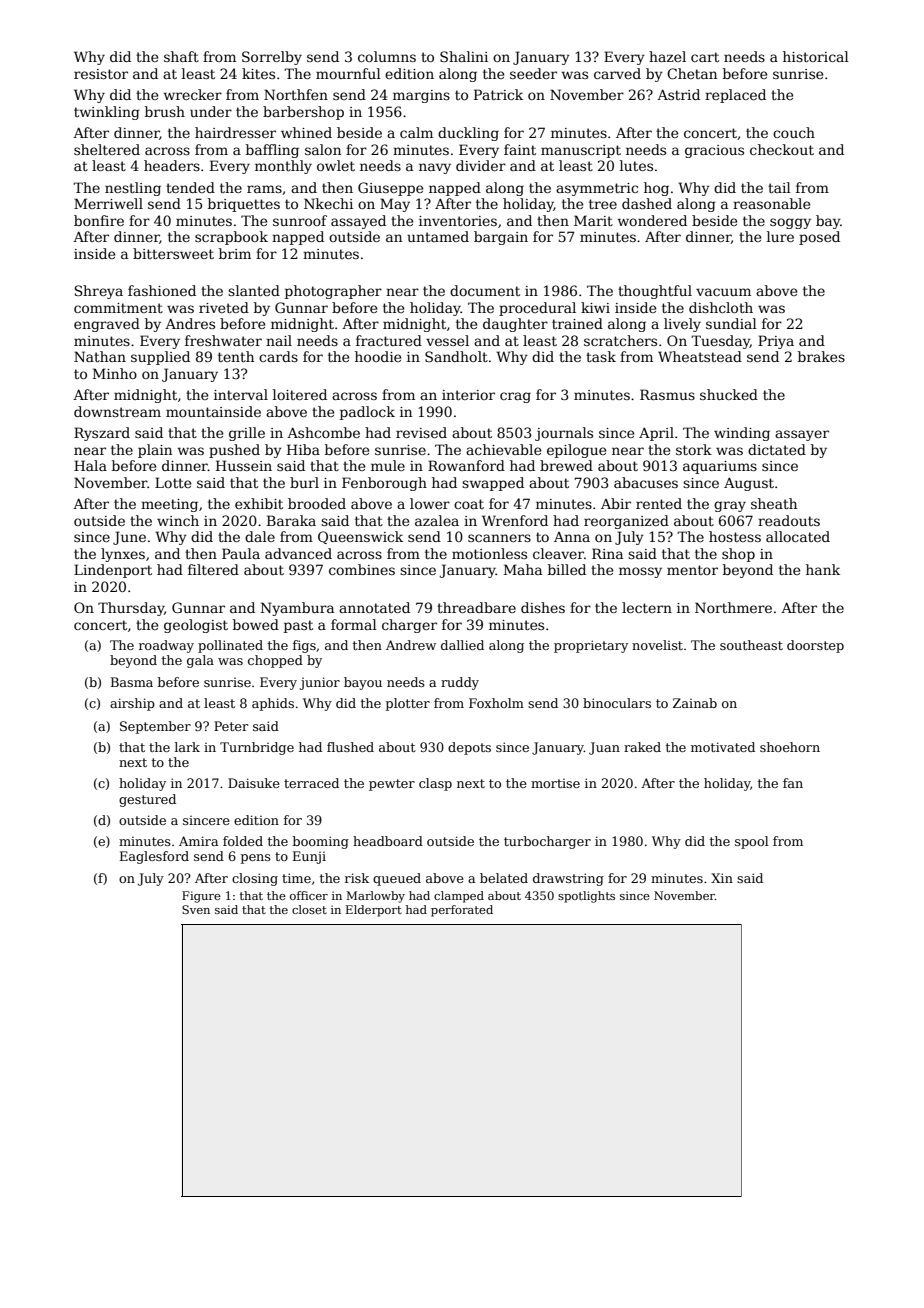 The image size is (924, 1308). I want to click on winch, so click(178, 520).
